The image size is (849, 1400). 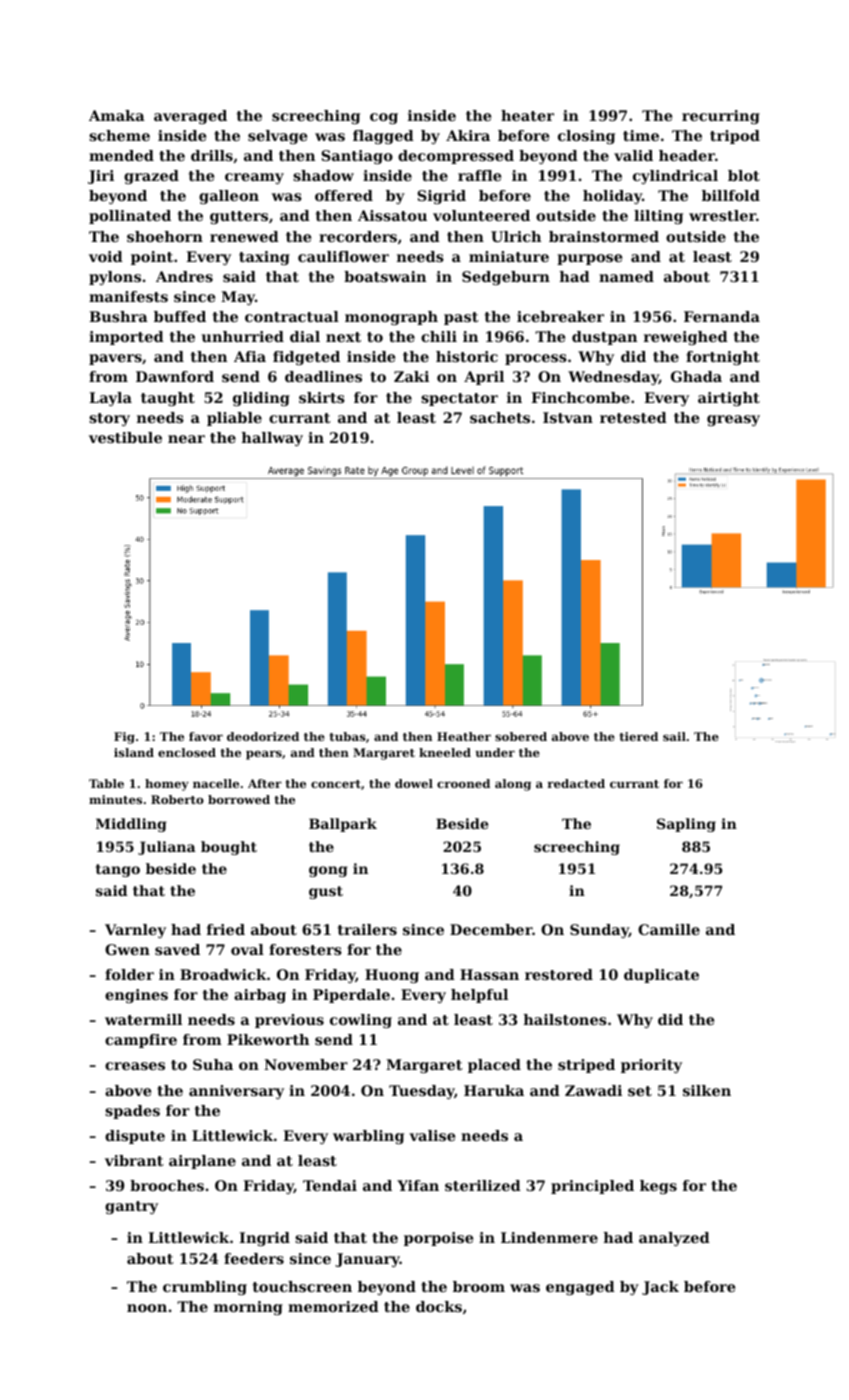 I want to click on warbling, so click(x=368, y=1137).
